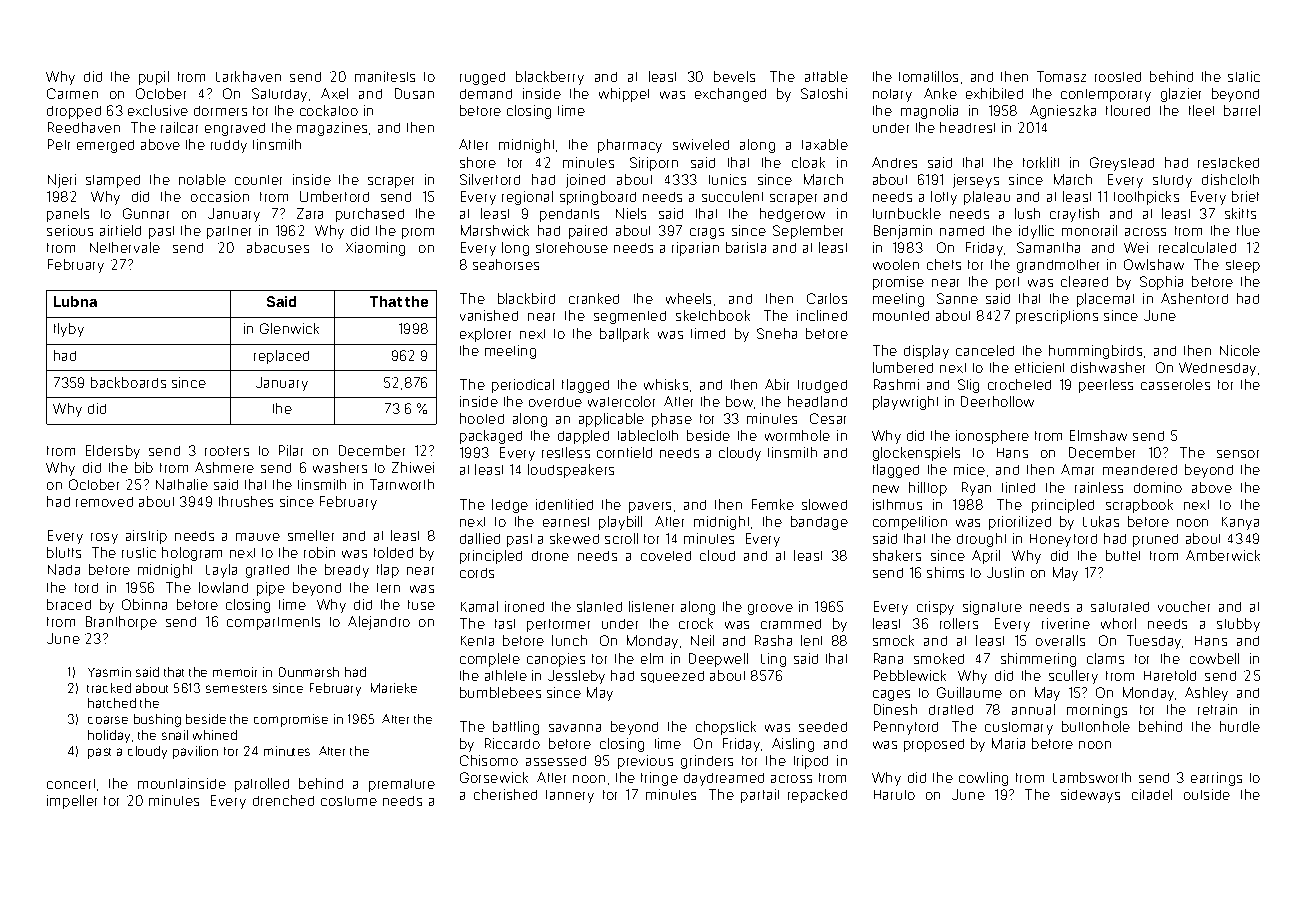  What do you see at coordinates (319, 552) in the screenshot?
I see `robin` at bounding box center [319, 552].
